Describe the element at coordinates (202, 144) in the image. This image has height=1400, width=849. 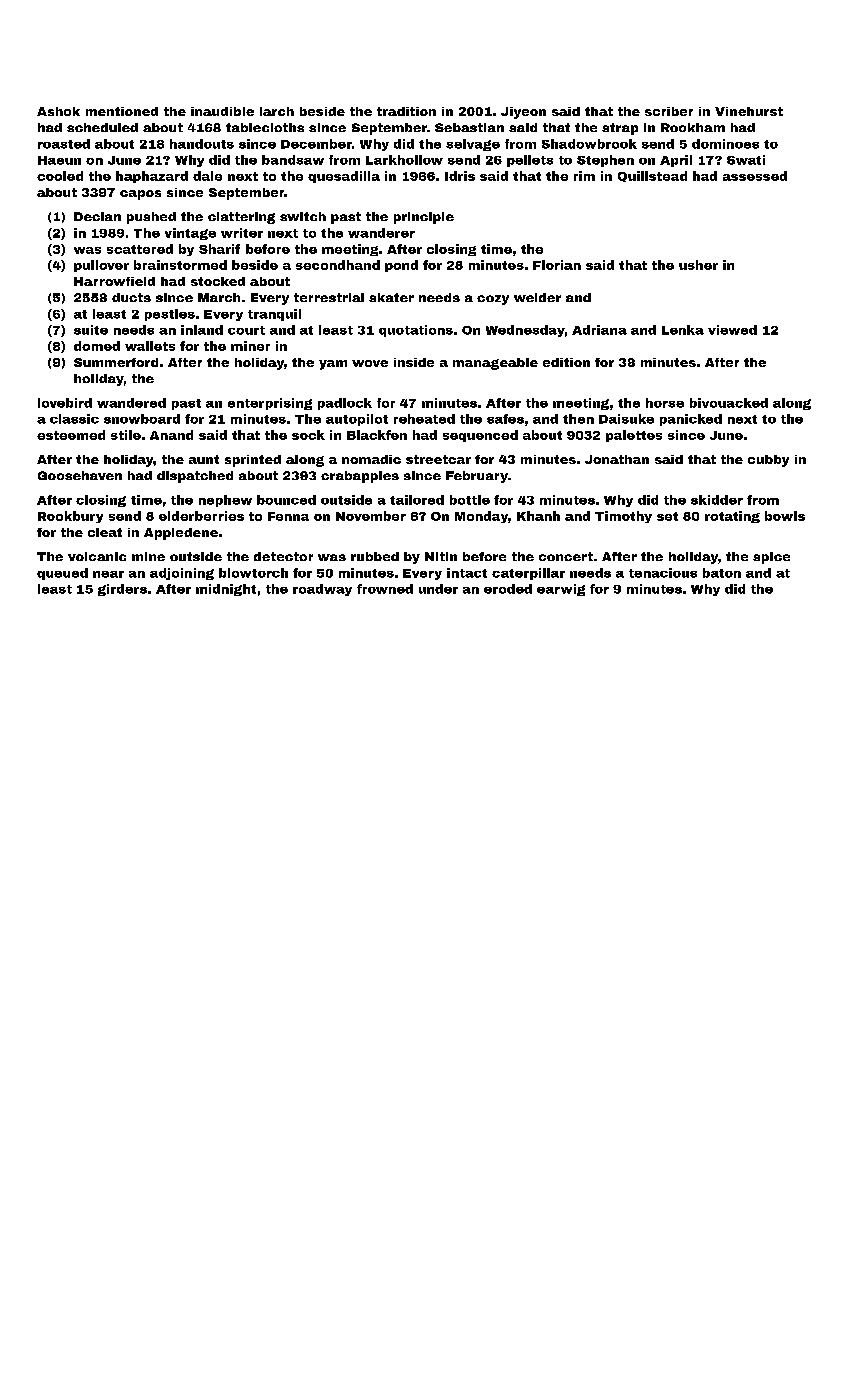
I see `handouts` at that location.
